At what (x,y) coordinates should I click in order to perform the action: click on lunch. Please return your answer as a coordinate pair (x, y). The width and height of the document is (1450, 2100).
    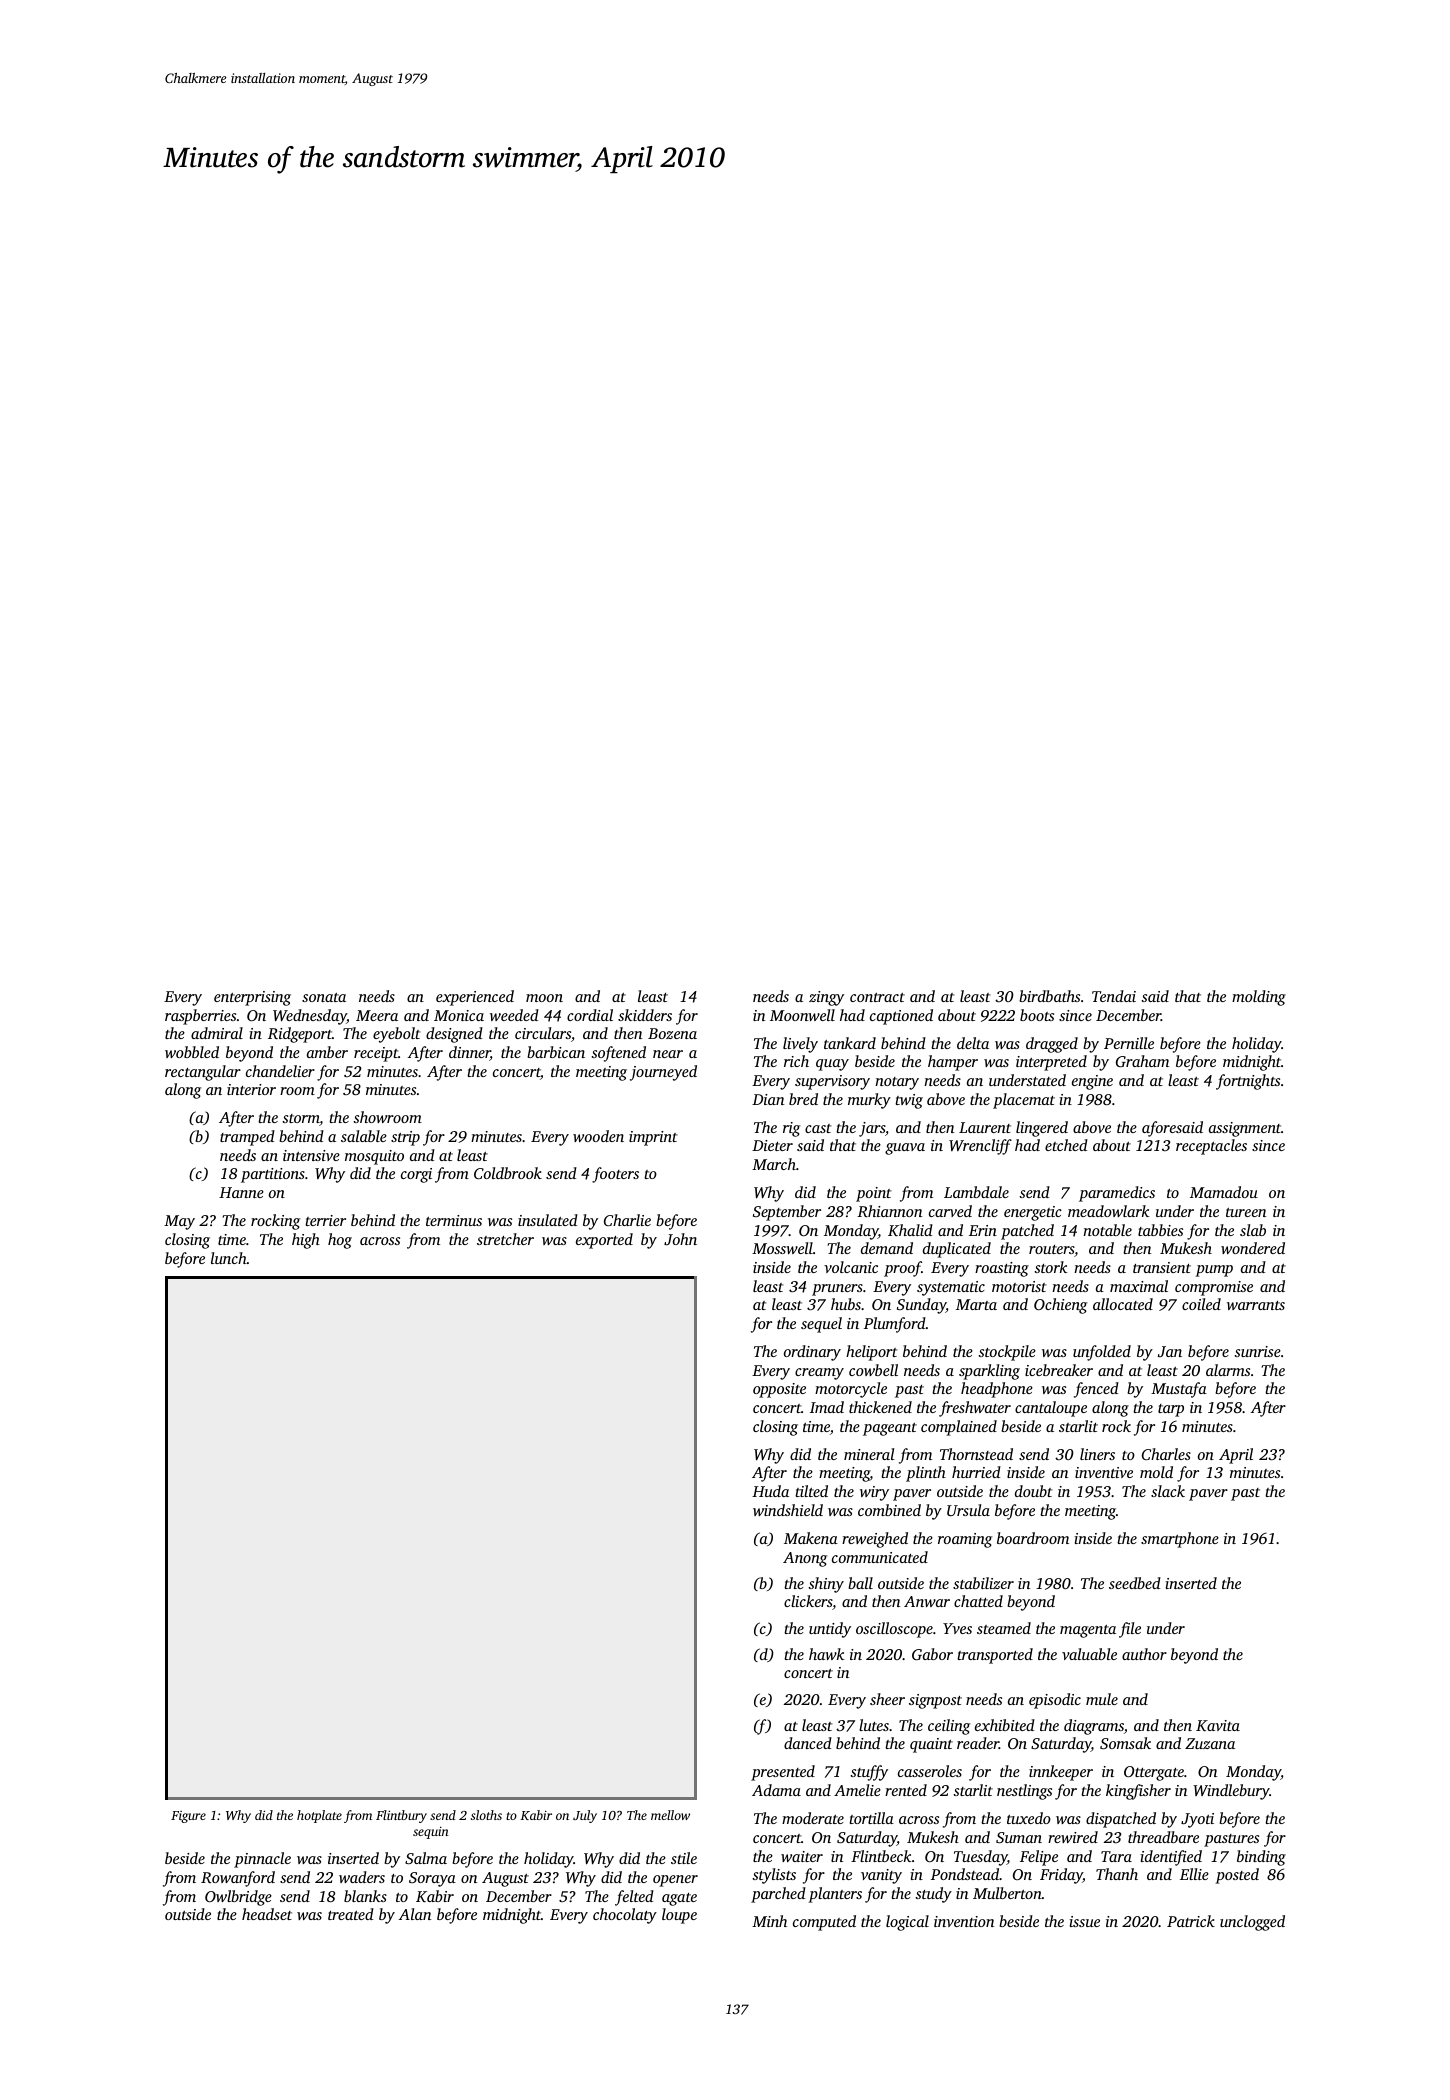
    Looking at the image, I should click on (229, 1258).
